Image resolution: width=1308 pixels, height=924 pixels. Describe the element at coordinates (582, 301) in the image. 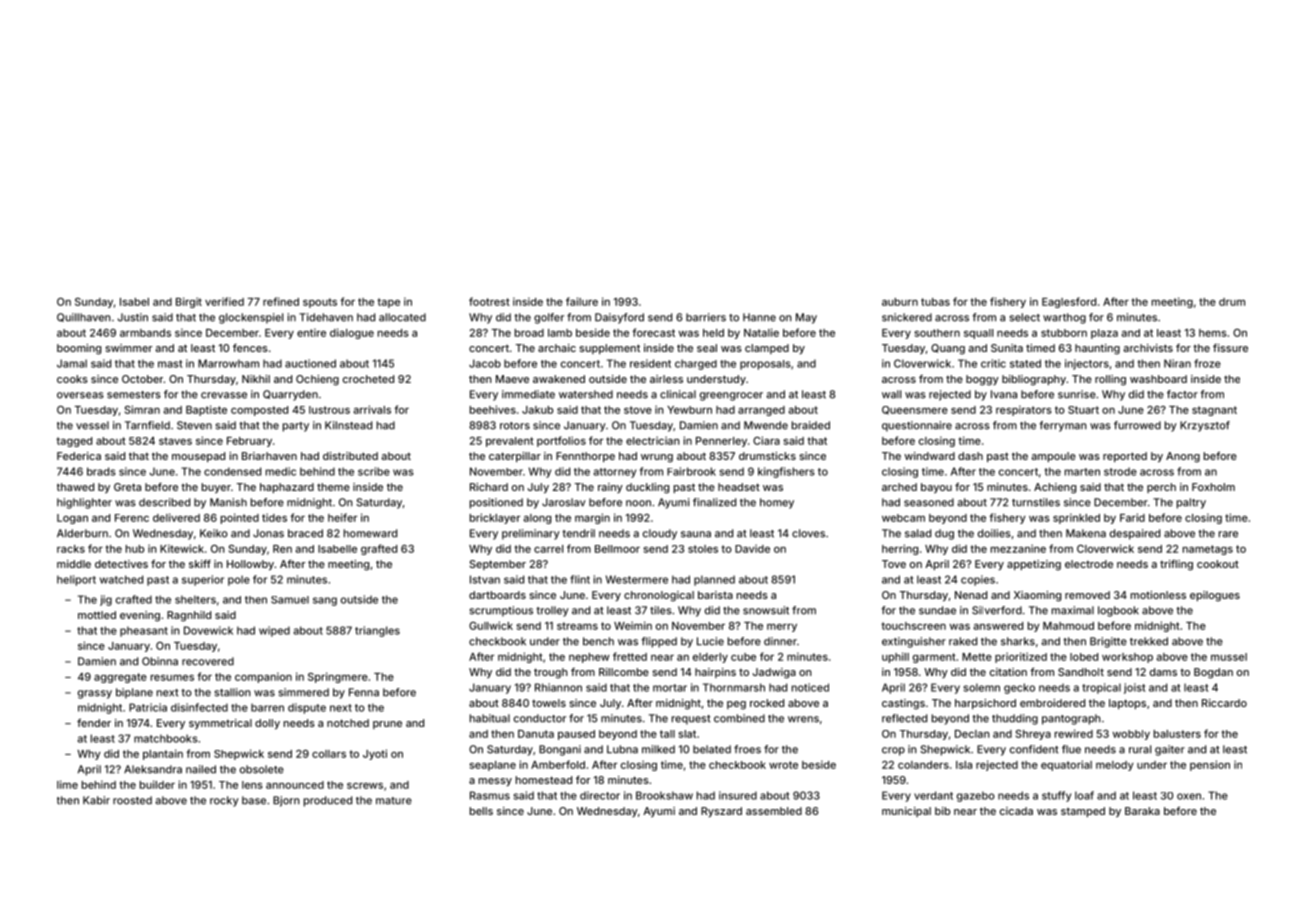

I see `failure` at that location.
